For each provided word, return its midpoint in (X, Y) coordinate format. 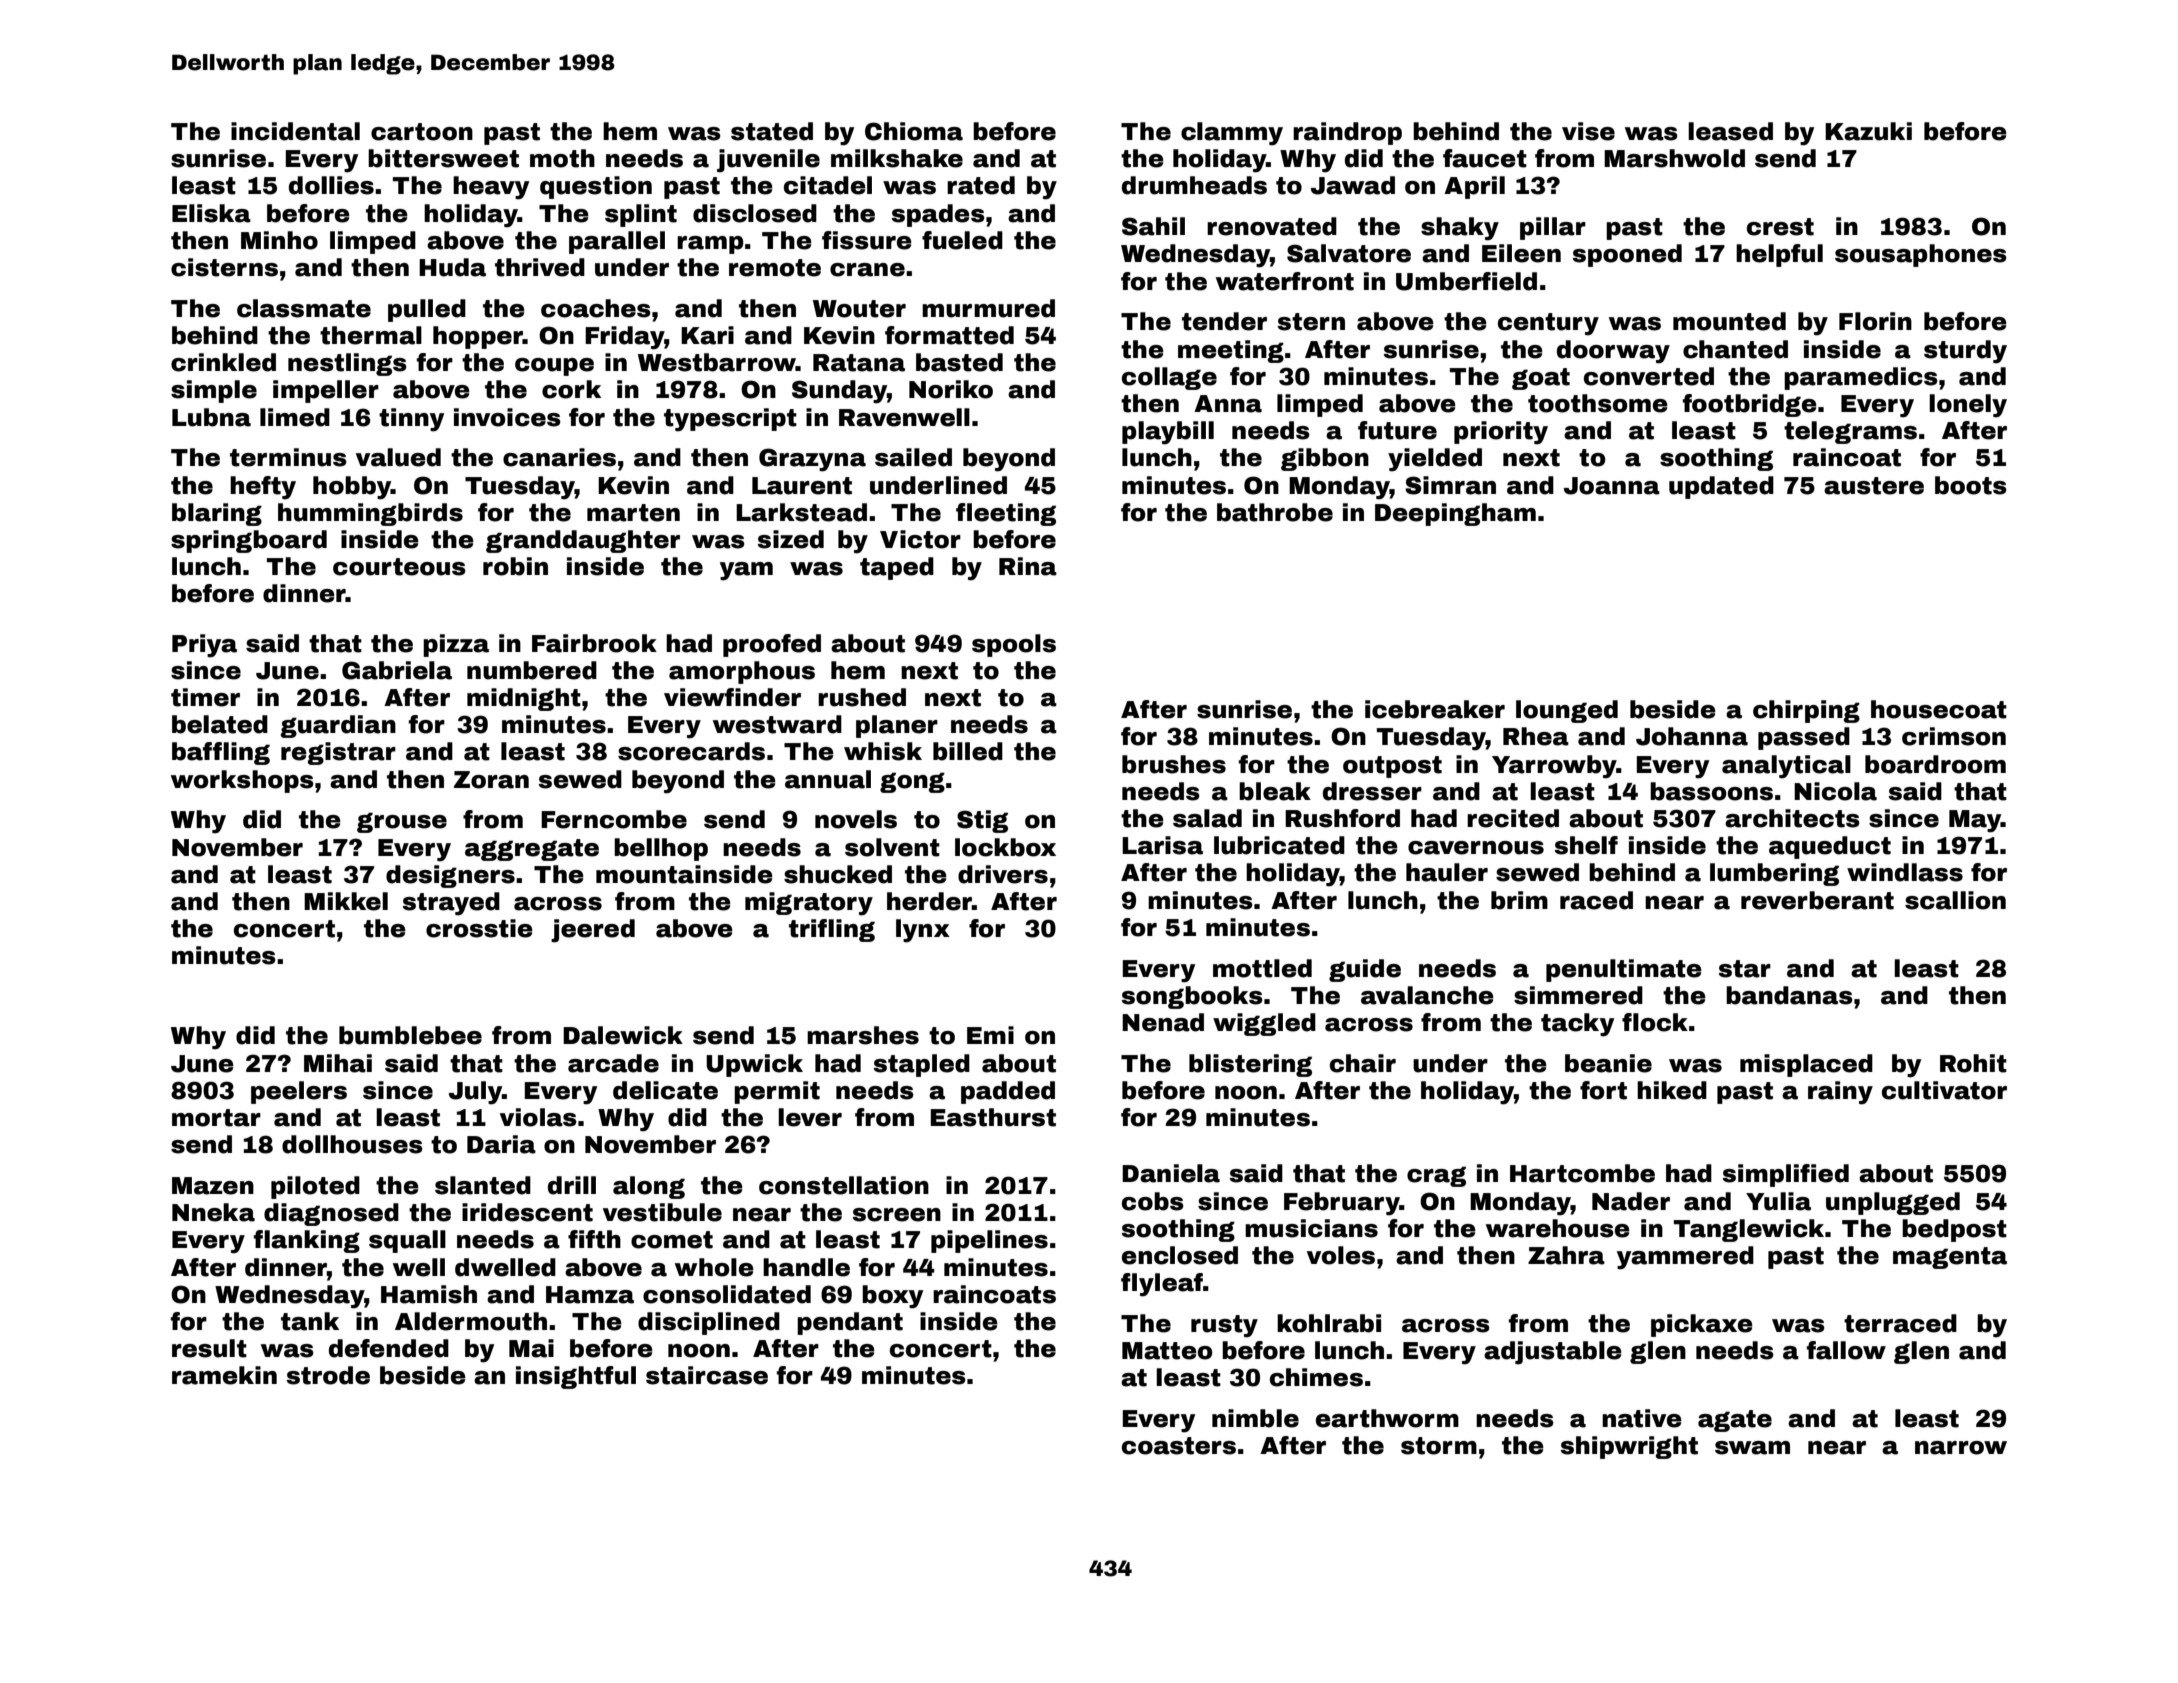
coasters (1179, 1446)
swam (1752, 1448)
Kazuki (1868, 131)
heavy (491, 188)
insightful (576, 1377)
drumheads (1194, 185)
